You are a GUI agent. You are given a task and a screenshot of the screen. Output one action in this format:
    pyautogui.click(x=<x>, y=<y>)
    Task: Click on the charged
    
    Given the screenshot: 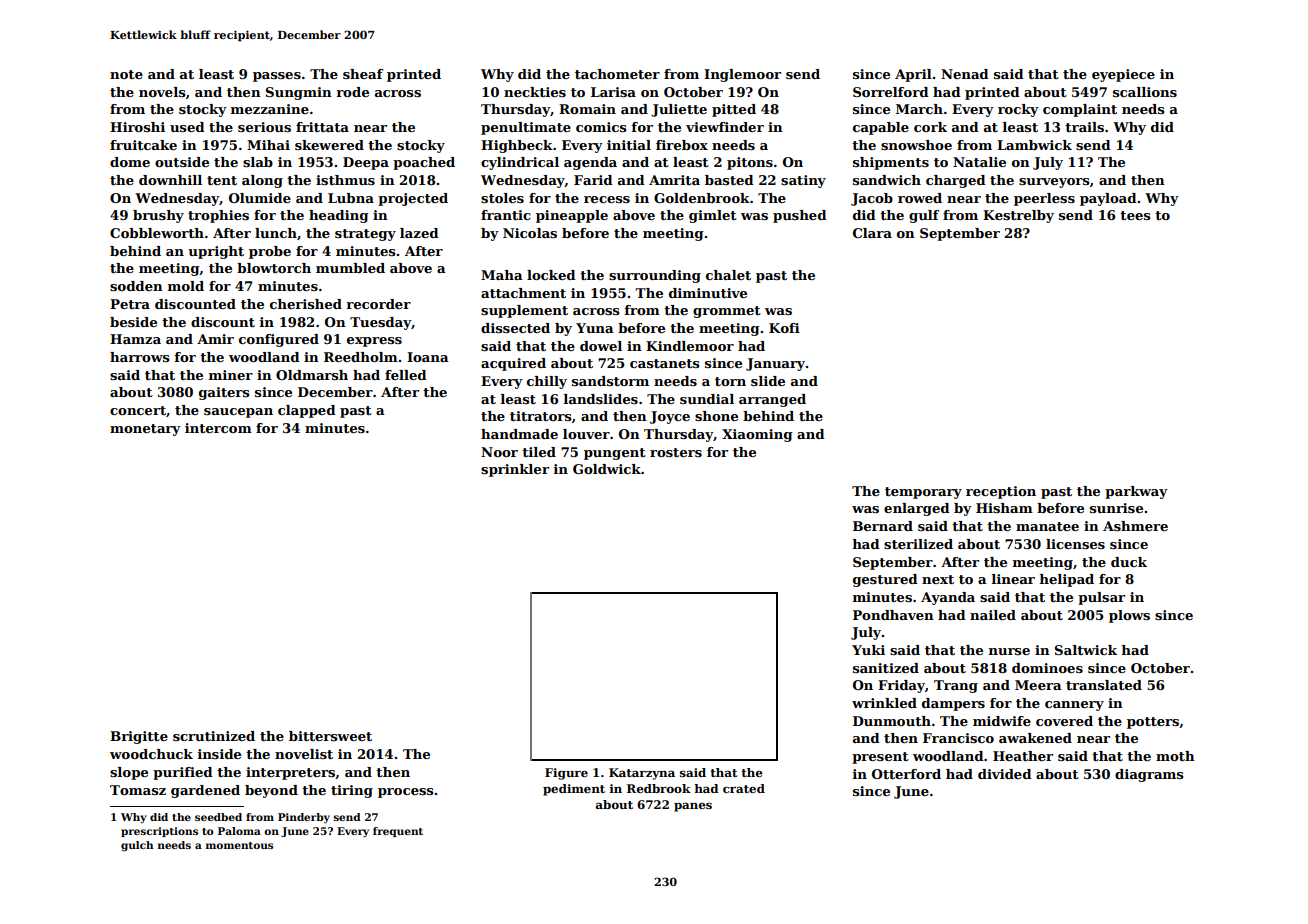 What is the action you would take?
    pyautogui.click(x=956, y=181)
